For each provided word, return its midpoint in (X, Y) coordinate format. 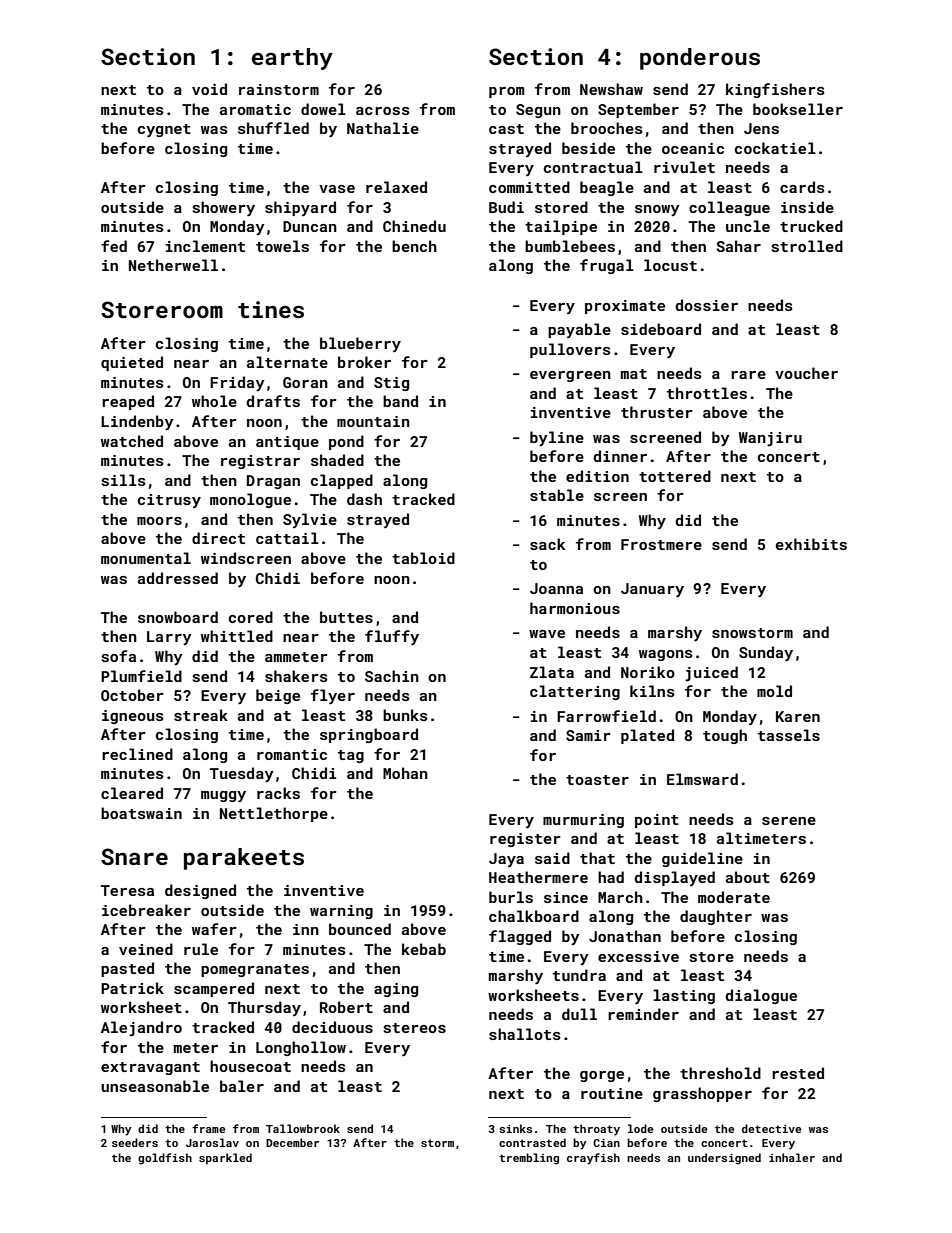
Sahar (738, 246)
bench (414, 246)
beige (278, 696)
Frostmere (661, 544)
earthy (292, 59)
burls (511, 897)
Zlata (552, 672)
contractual (593, 167)
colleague (729, 208)
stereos (415, 1028)
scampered (214, 989)
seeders (135, 1142)
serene (789, 821)
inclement (205, 246)
